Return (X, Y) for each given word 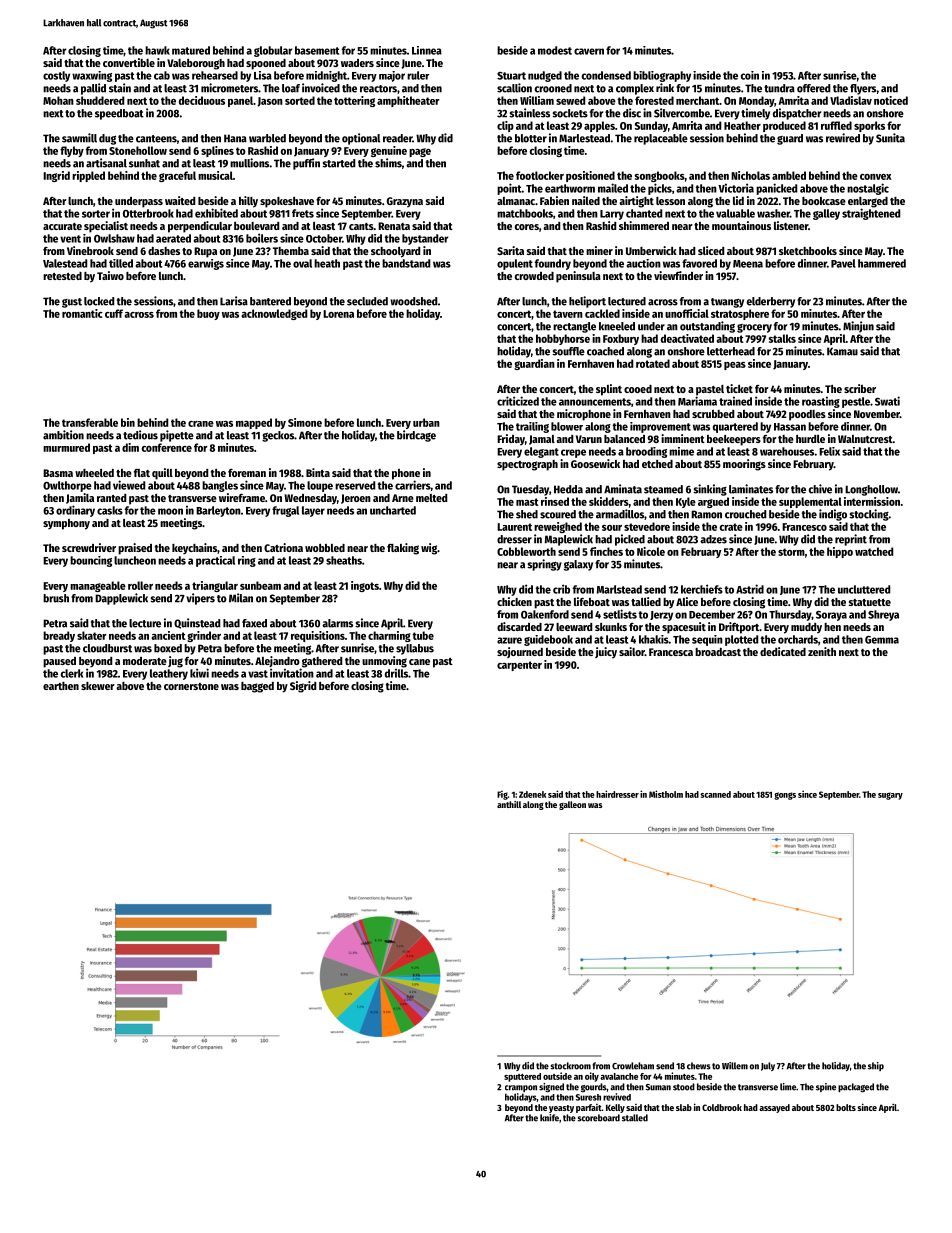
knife (549, 1118)
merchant (697, 100)
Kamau (842, 351)
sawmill (79, 138)
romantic (82, 313)
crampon (521, 1088)
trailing (532, 427)
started (338, 163)
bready (59, 636)
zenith (822, 651)
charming (389, 636)
